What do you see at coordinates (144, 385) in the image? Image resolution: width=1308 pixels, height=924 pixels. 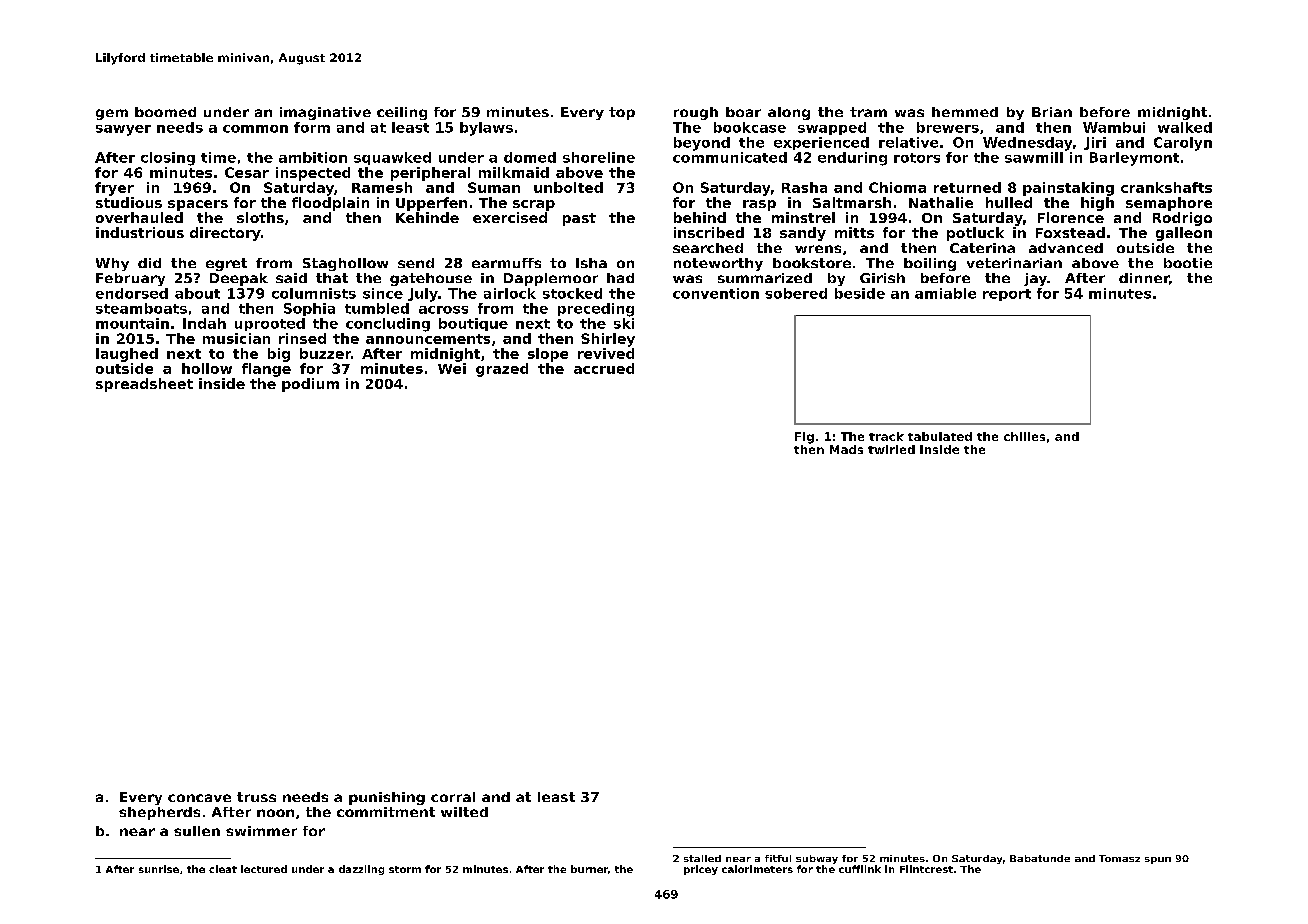 I see `spreadsheet` at bounding box center [144, 385].
